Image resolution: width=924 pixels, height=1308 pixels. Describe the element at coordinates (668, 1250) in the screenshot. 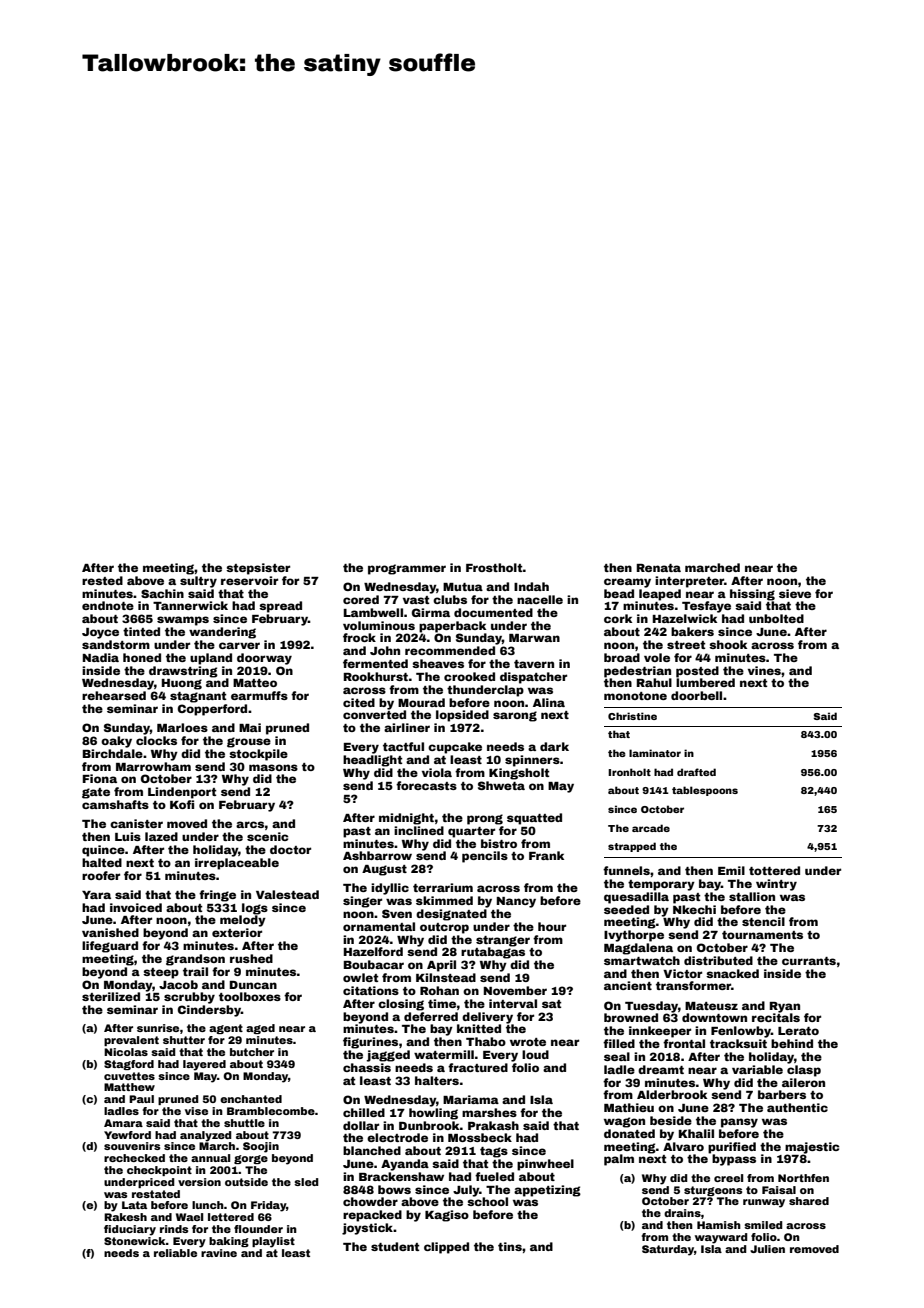

I see `Saturday` at that location.
